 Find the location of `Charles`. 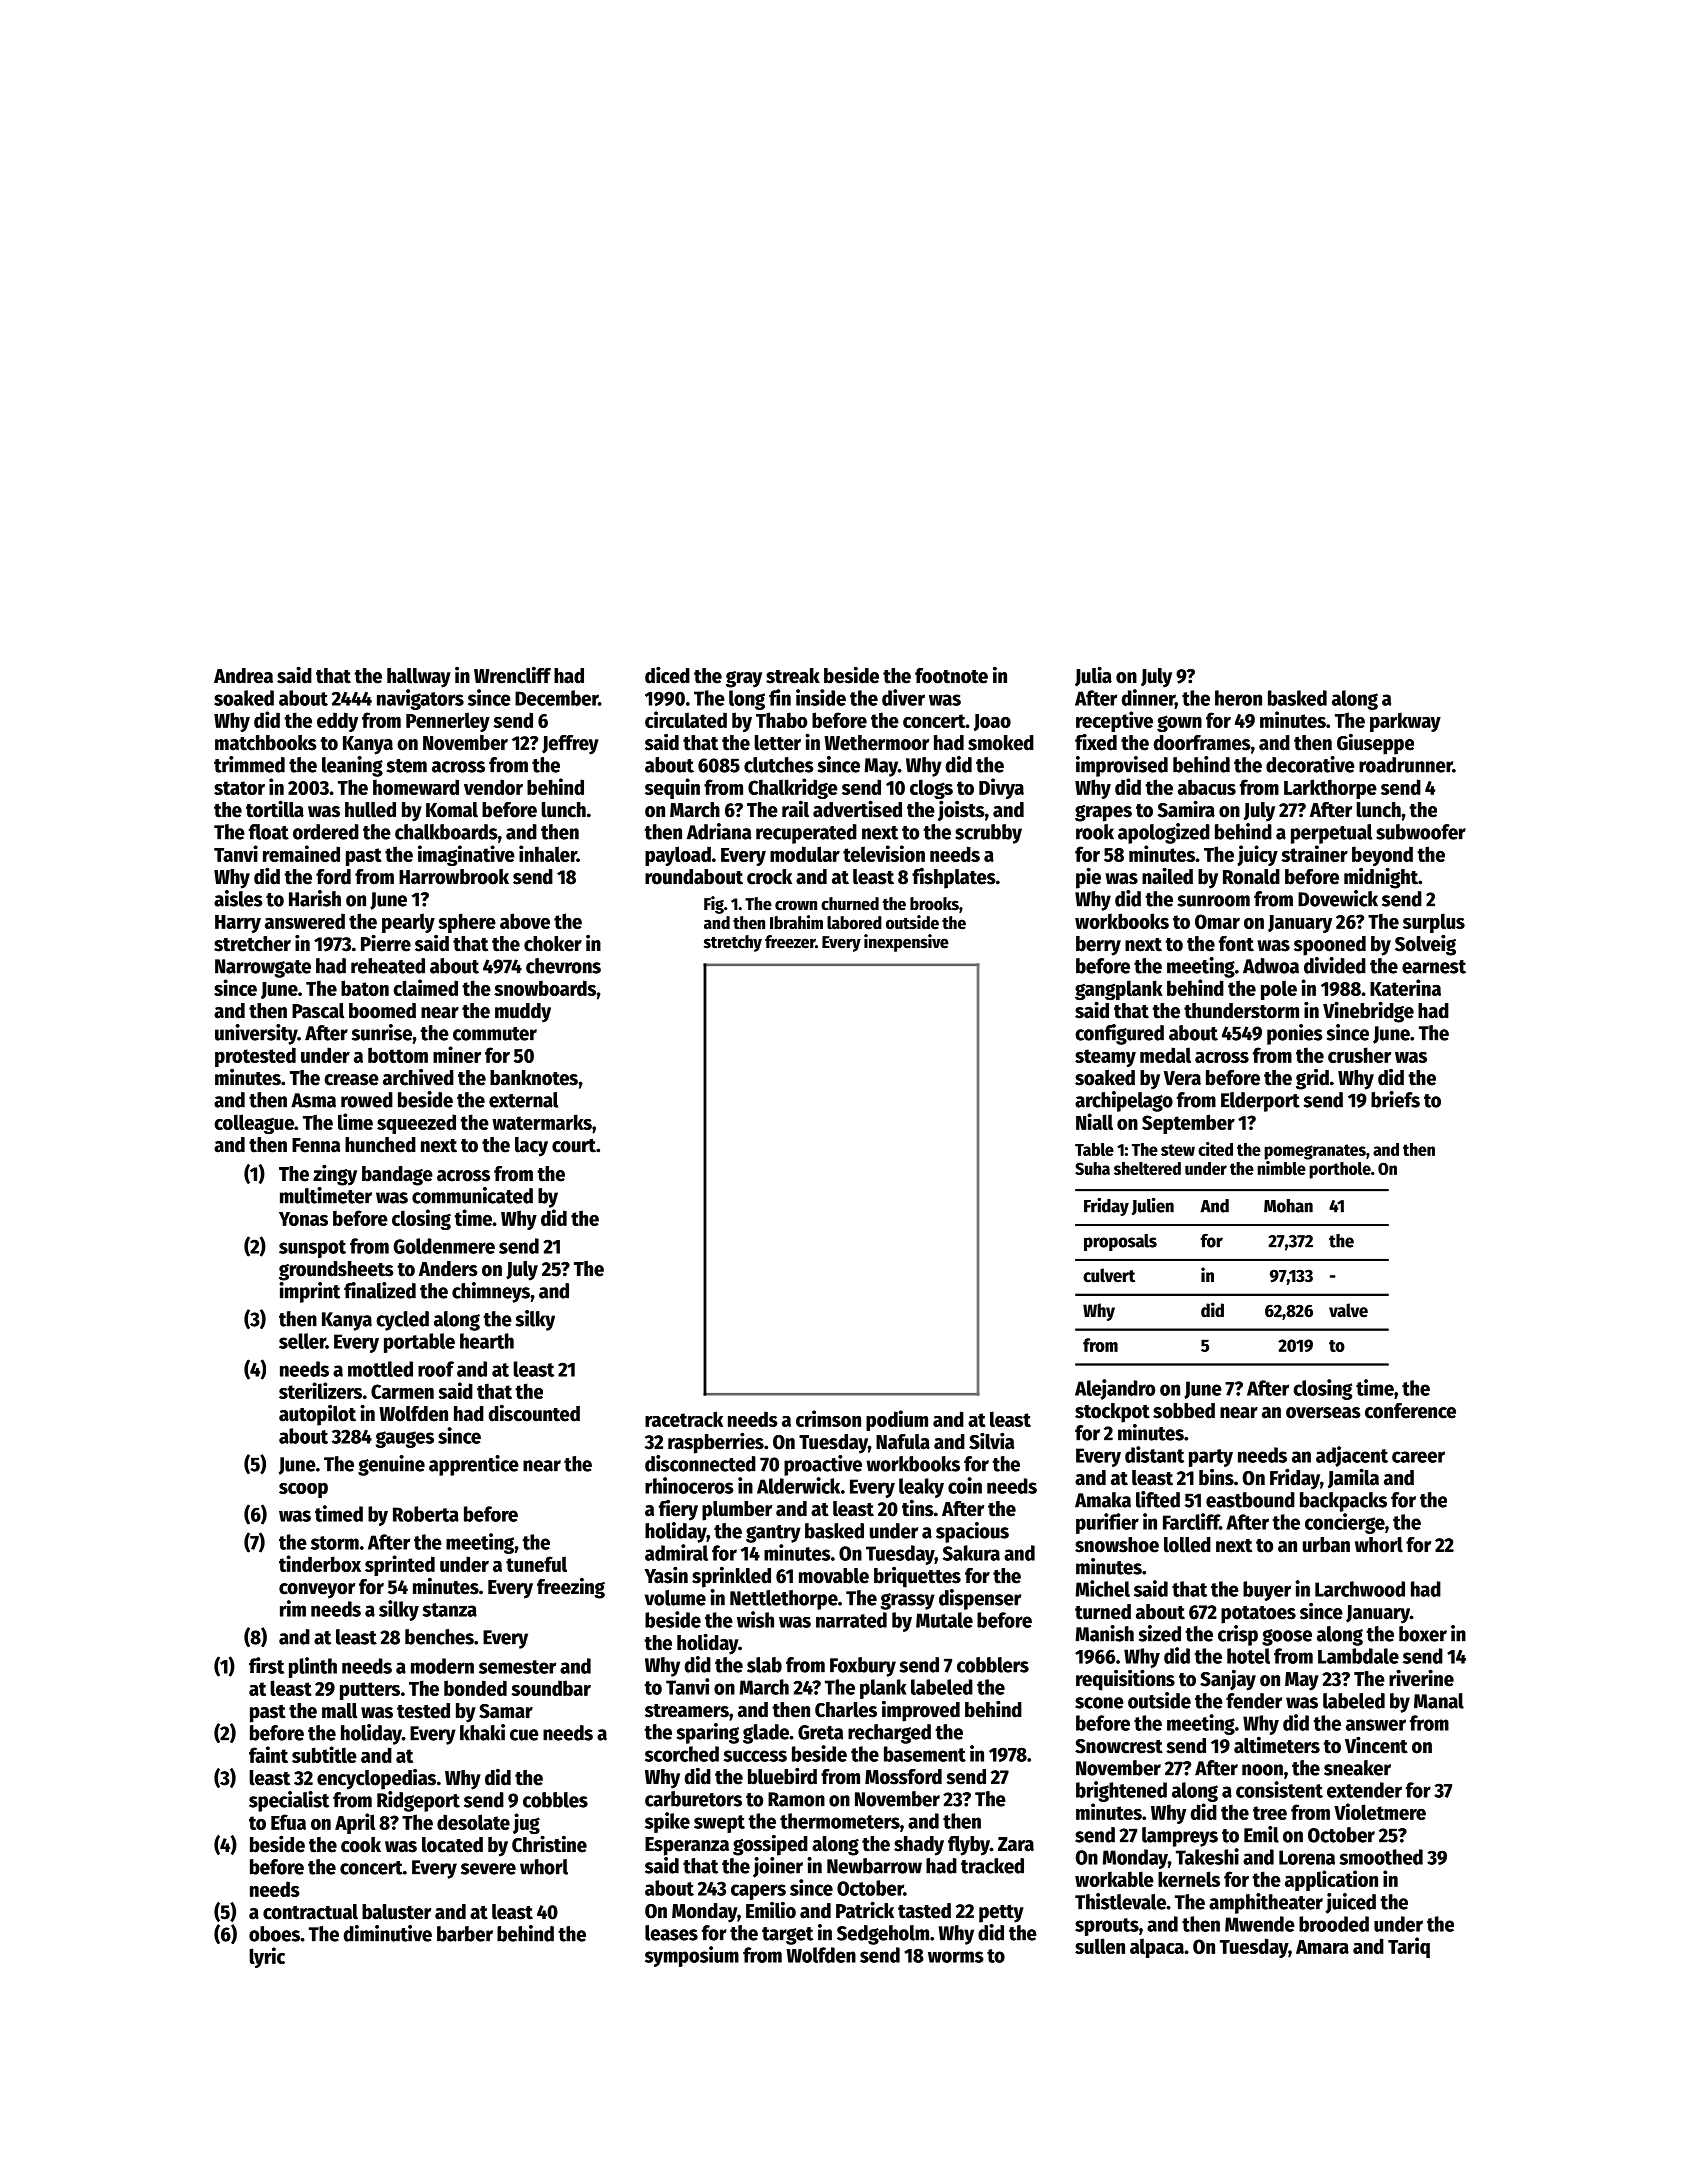

Charles is located at coordinates (846, 1710).
